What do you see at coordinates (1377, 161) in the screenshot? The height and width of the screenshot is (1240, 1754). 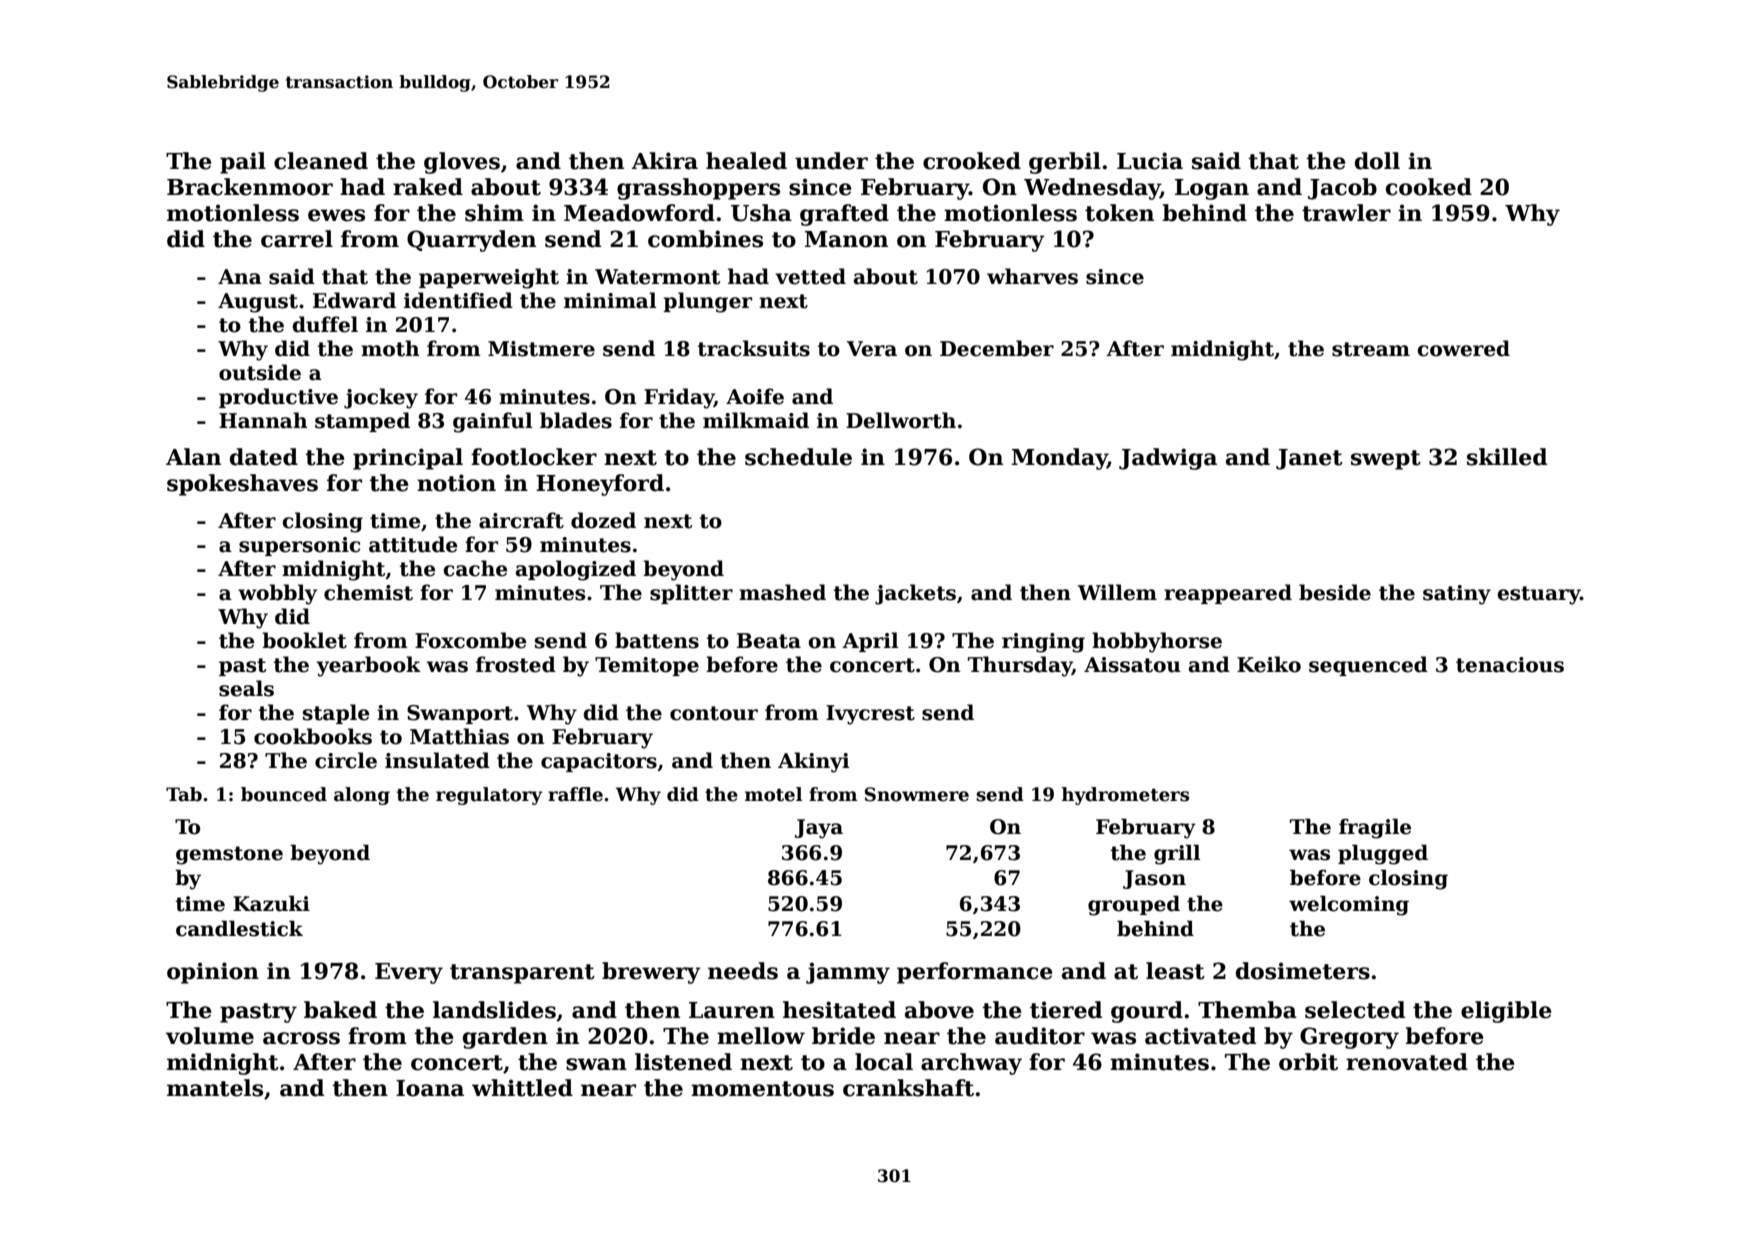 I see `doll` at bounding box center [1377, 161].
